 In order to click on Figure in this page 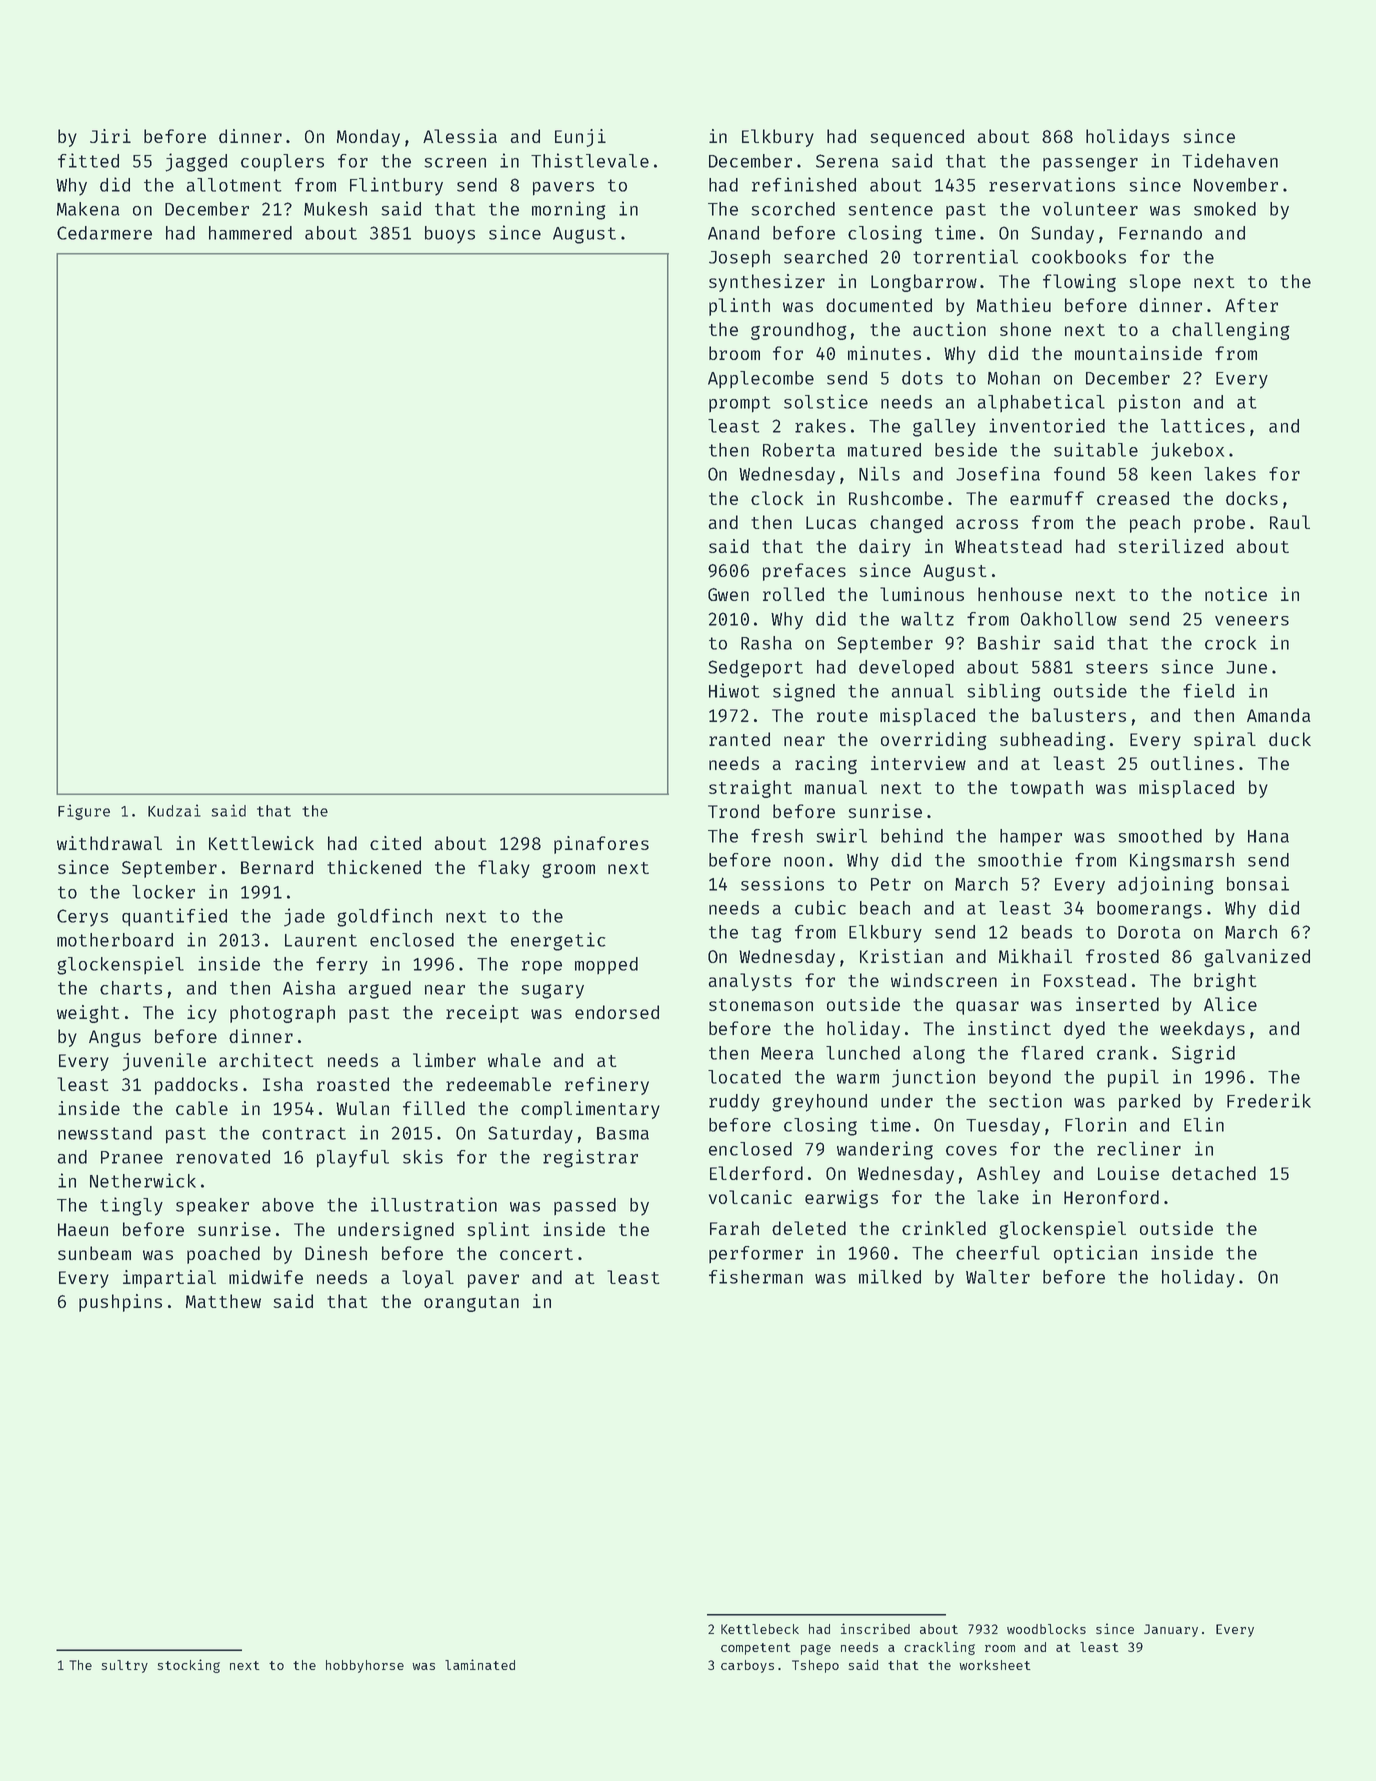, I will do `click(84, 812)`.
